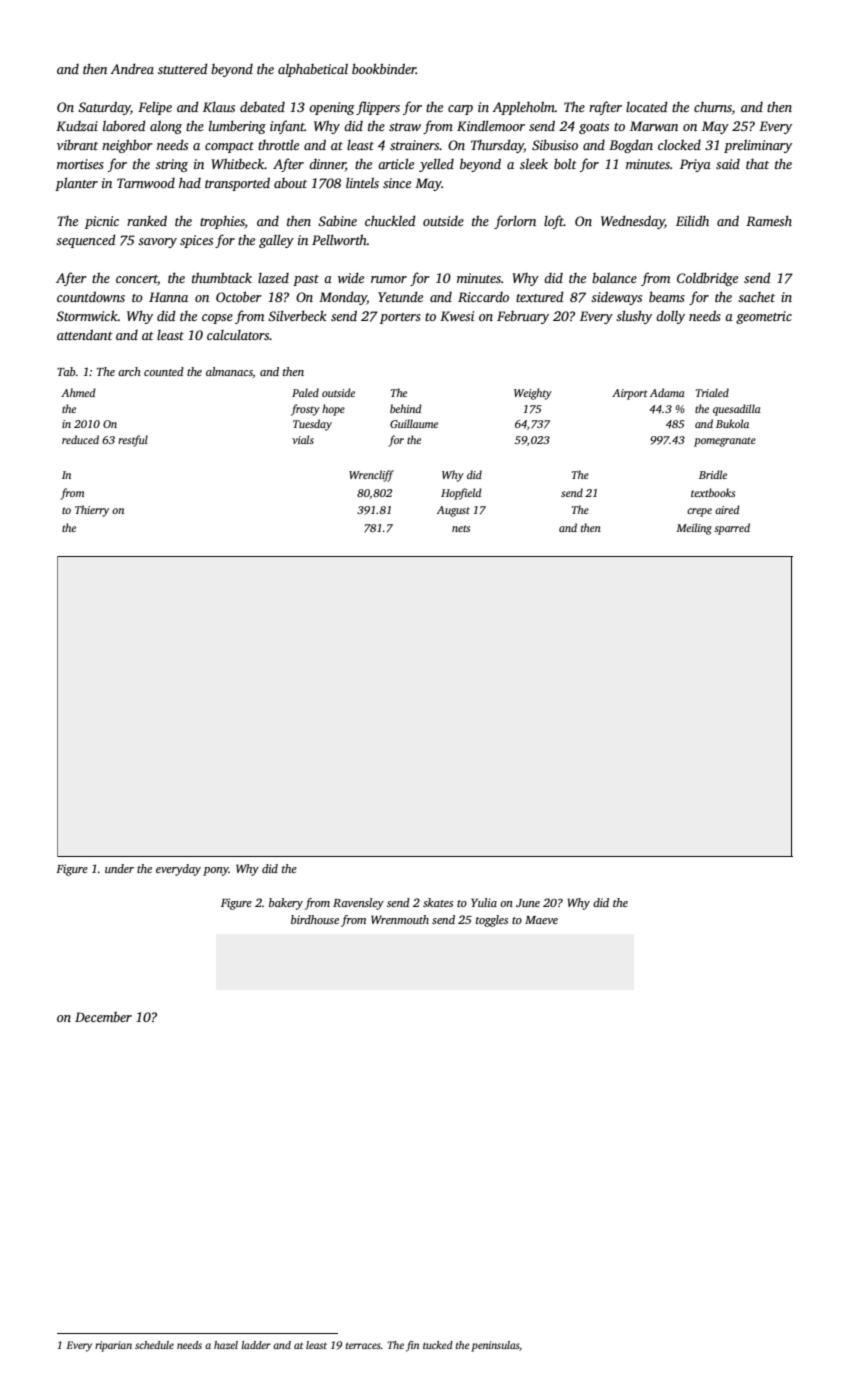 The height and width of the document is (1400, 849). I want to click on peninsulas, so click(495, 1346).
